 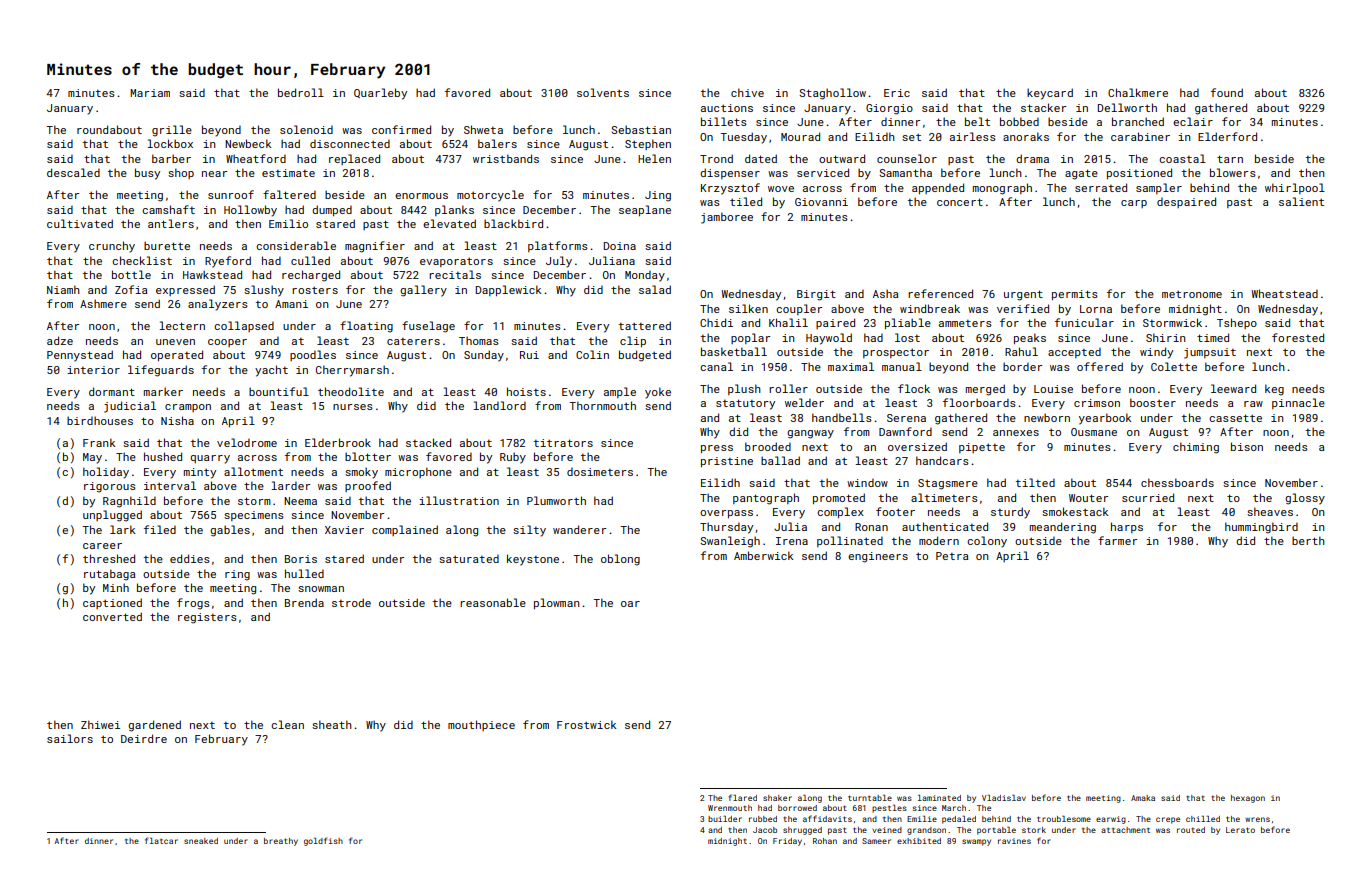 What do you see at coordinates (1097, 403) in the screenshot?
I see `crimson` at bounding box center [1097, 403].
